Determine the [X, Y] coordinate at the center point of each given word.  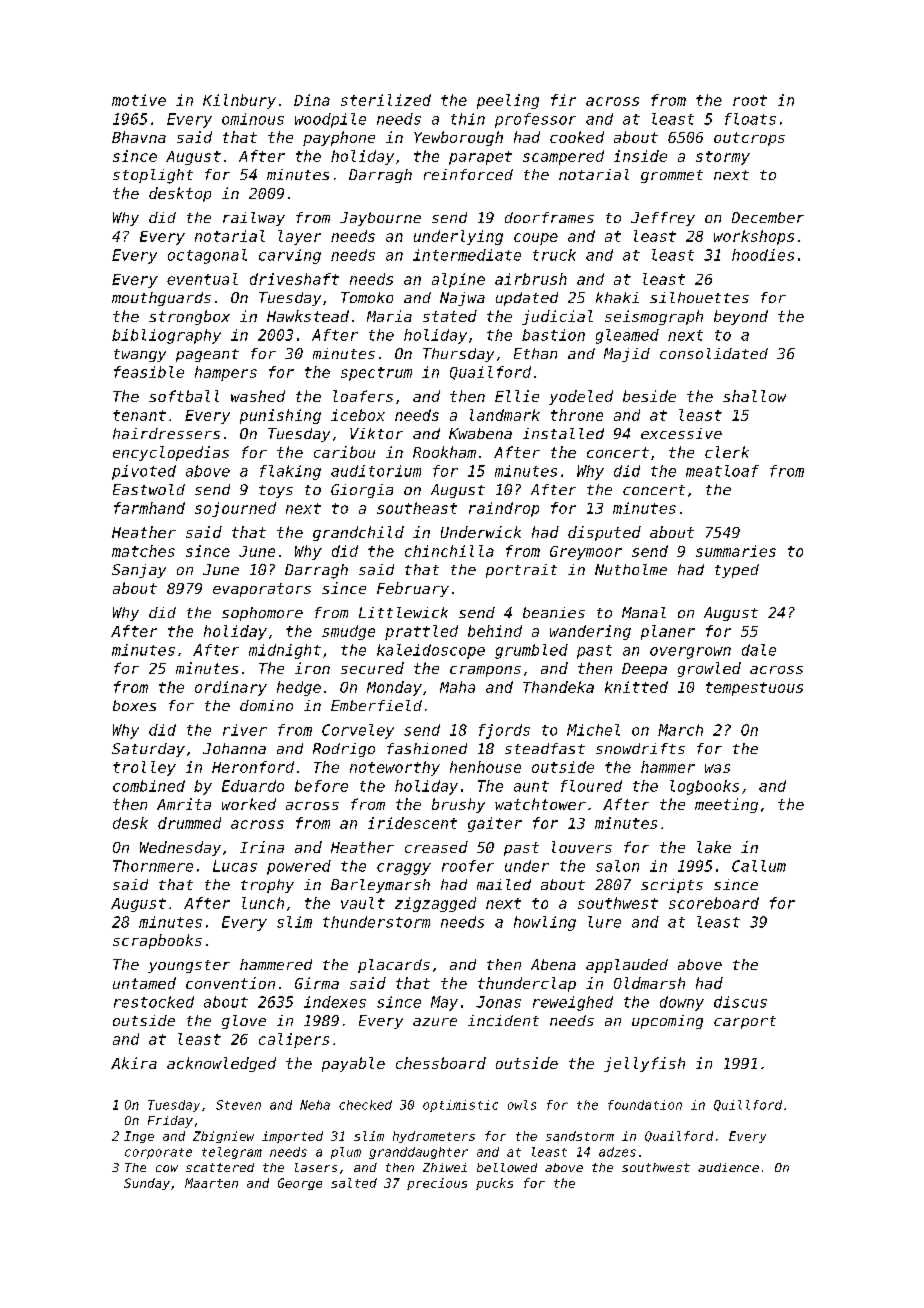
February [413, 589]
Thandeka [558, 687]
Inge [139, 1137]
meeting [726, 805]
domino [266, 705]
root [750, 100]
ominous [253, 119]
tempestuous [754, 689]
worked [249, 804]
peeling [508, 101]
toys [276, 491]
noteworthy [395, 768]
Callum [759, 866]
